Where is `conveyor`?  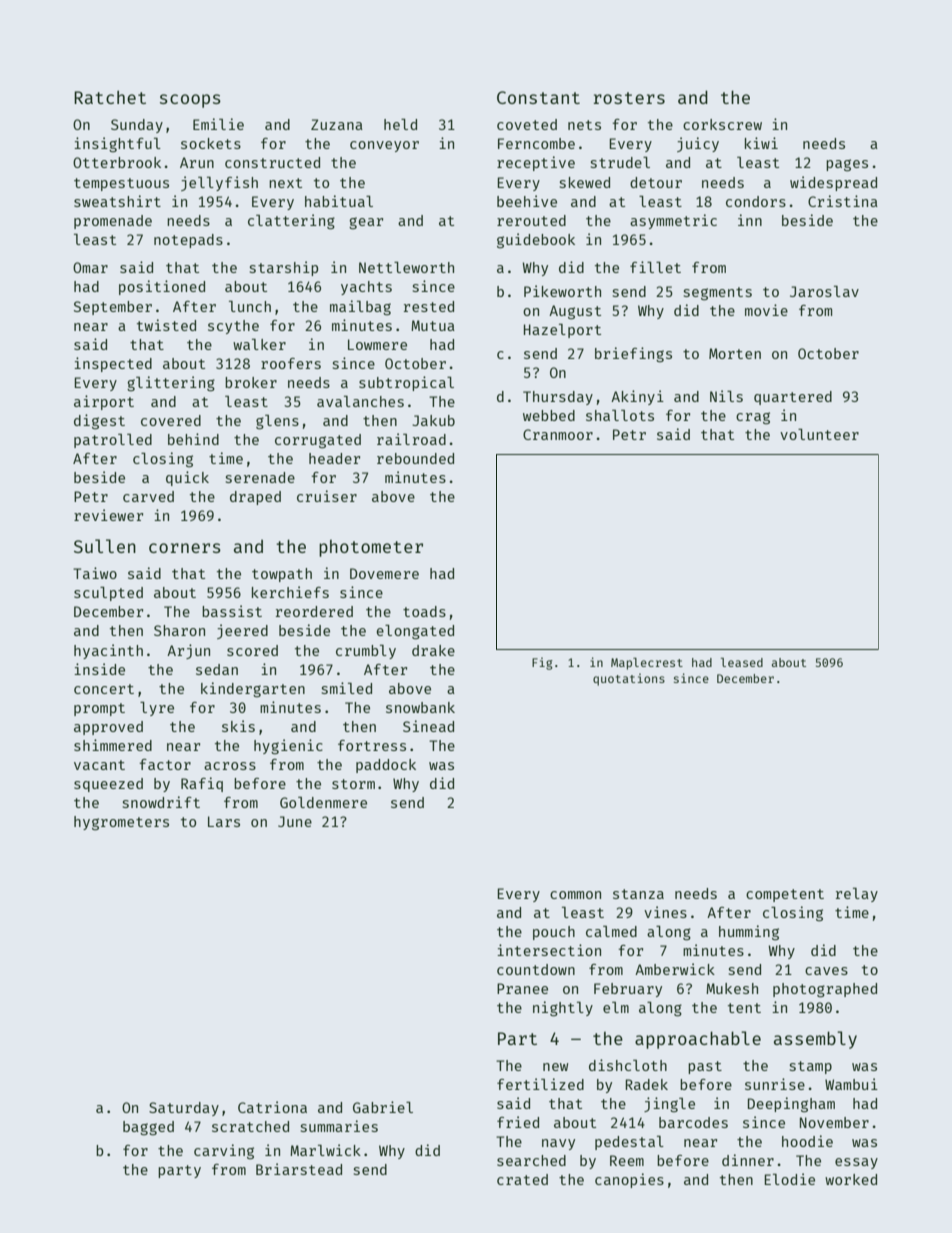
conveyor is located at coordinates (384, 146).
